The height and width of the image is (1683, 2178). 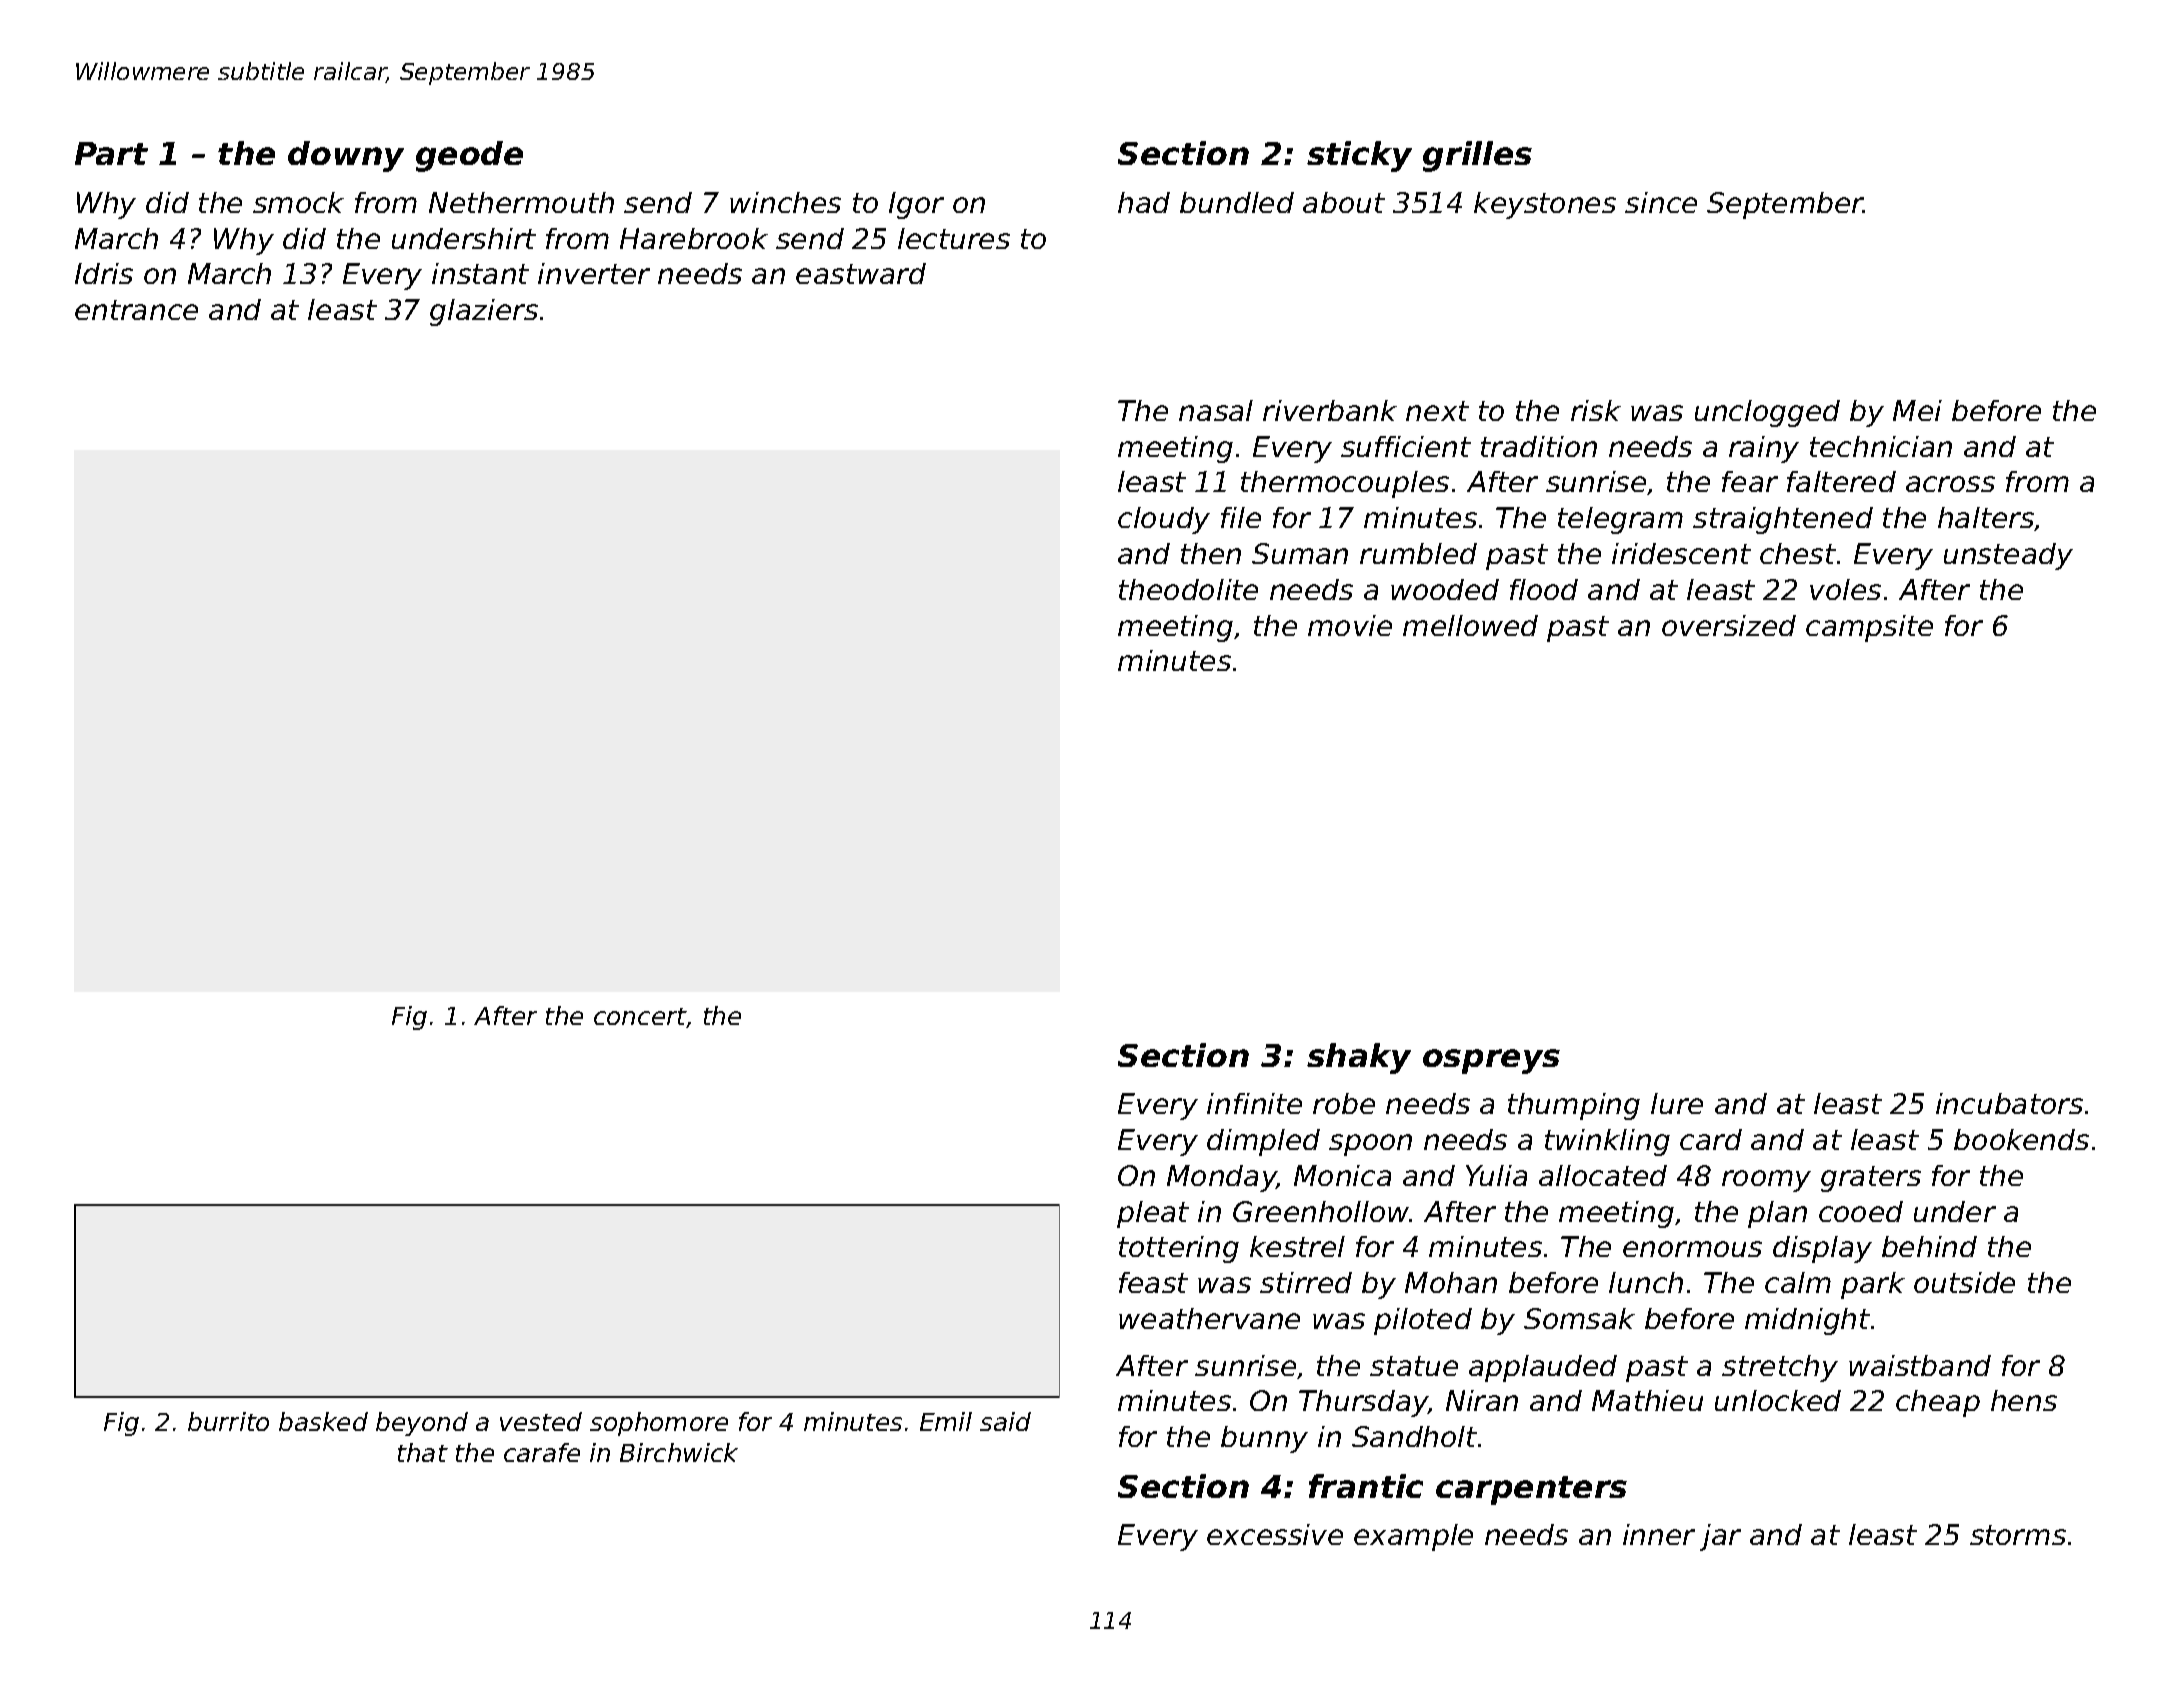 I want to click on instant, so click(x=480, y=273).
